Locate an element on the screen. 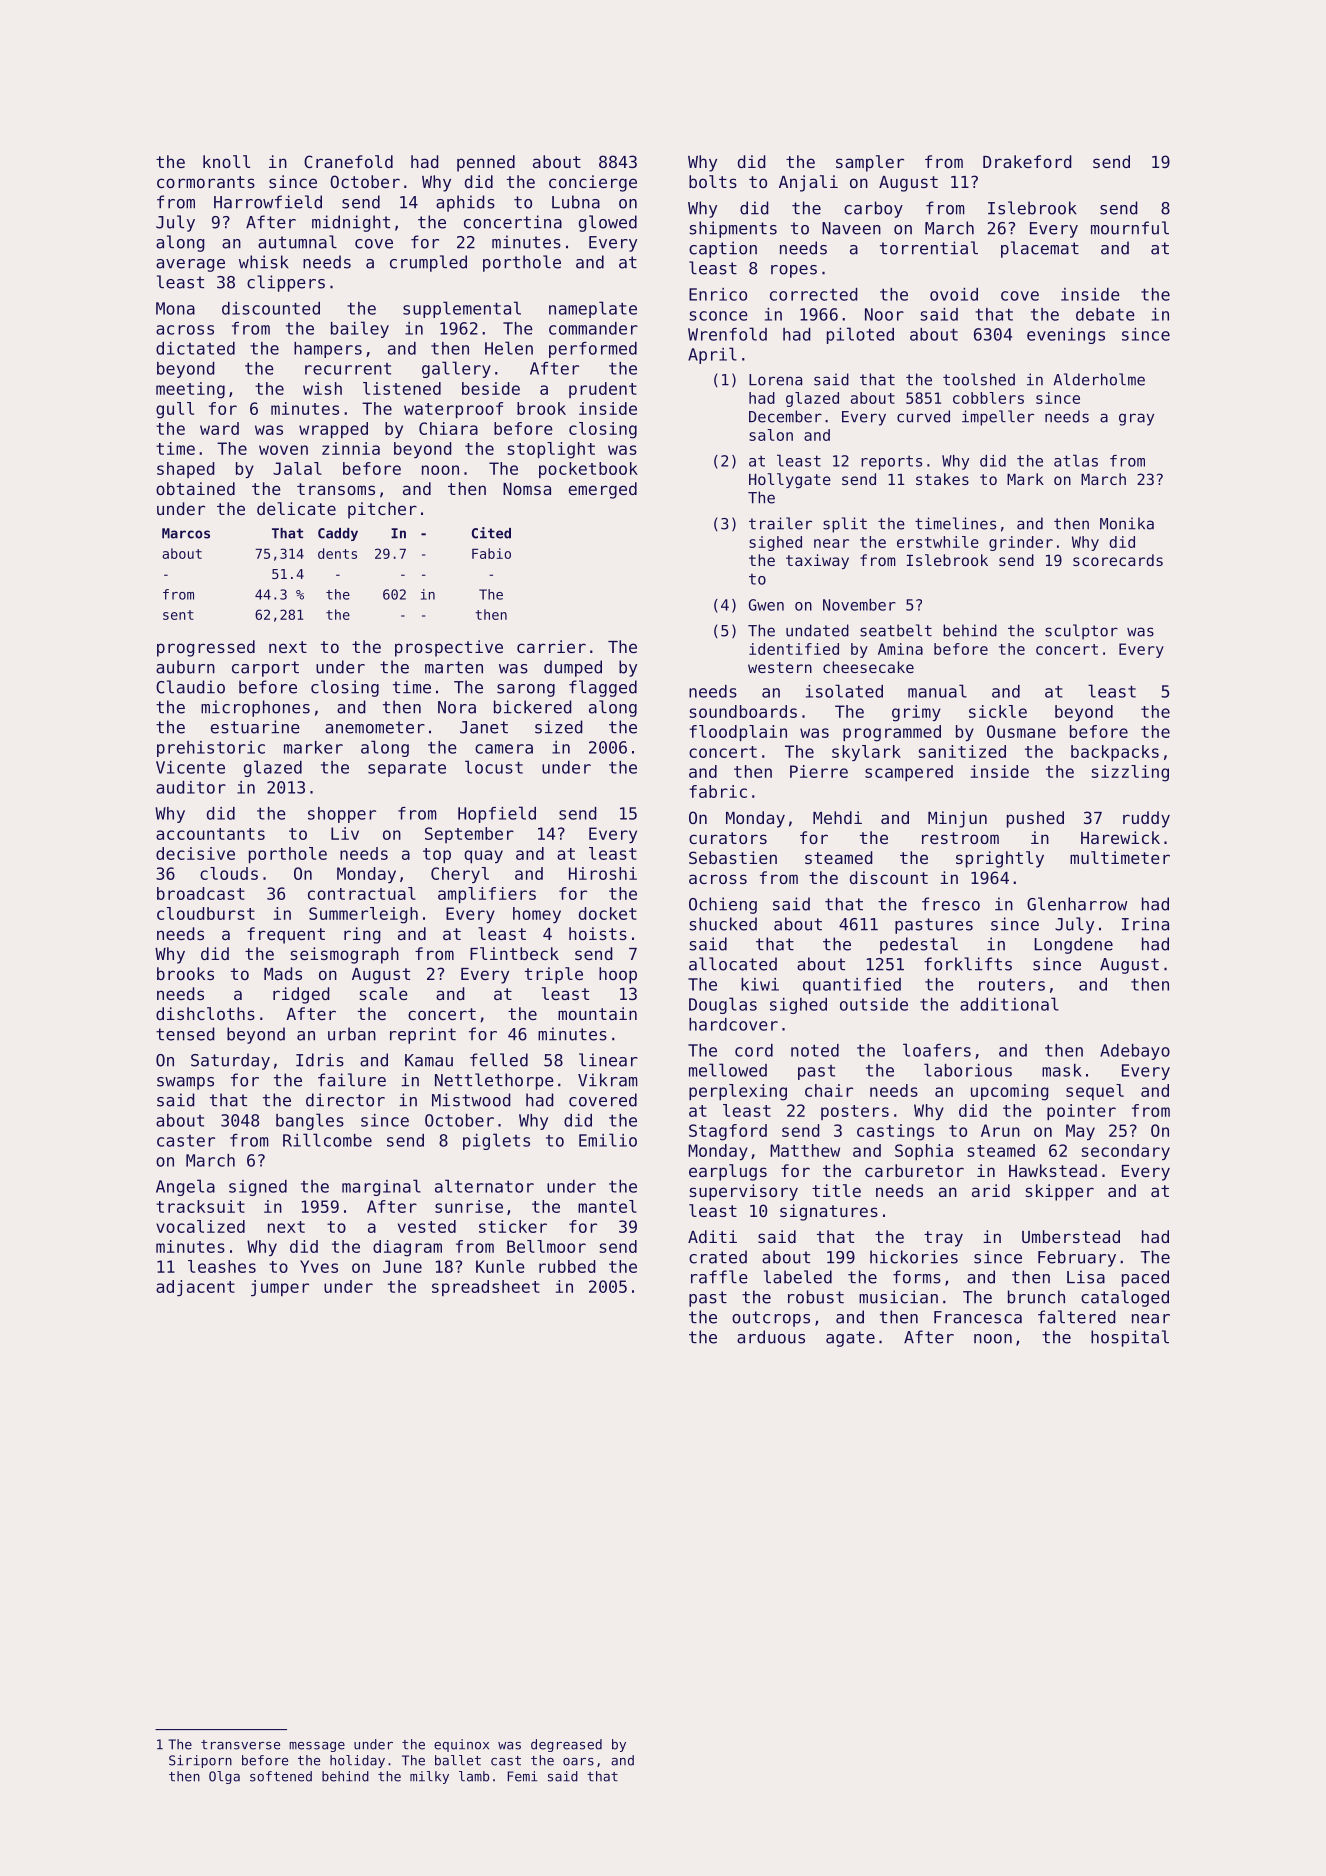  Sebastien is located at coordinates (733, 857).
